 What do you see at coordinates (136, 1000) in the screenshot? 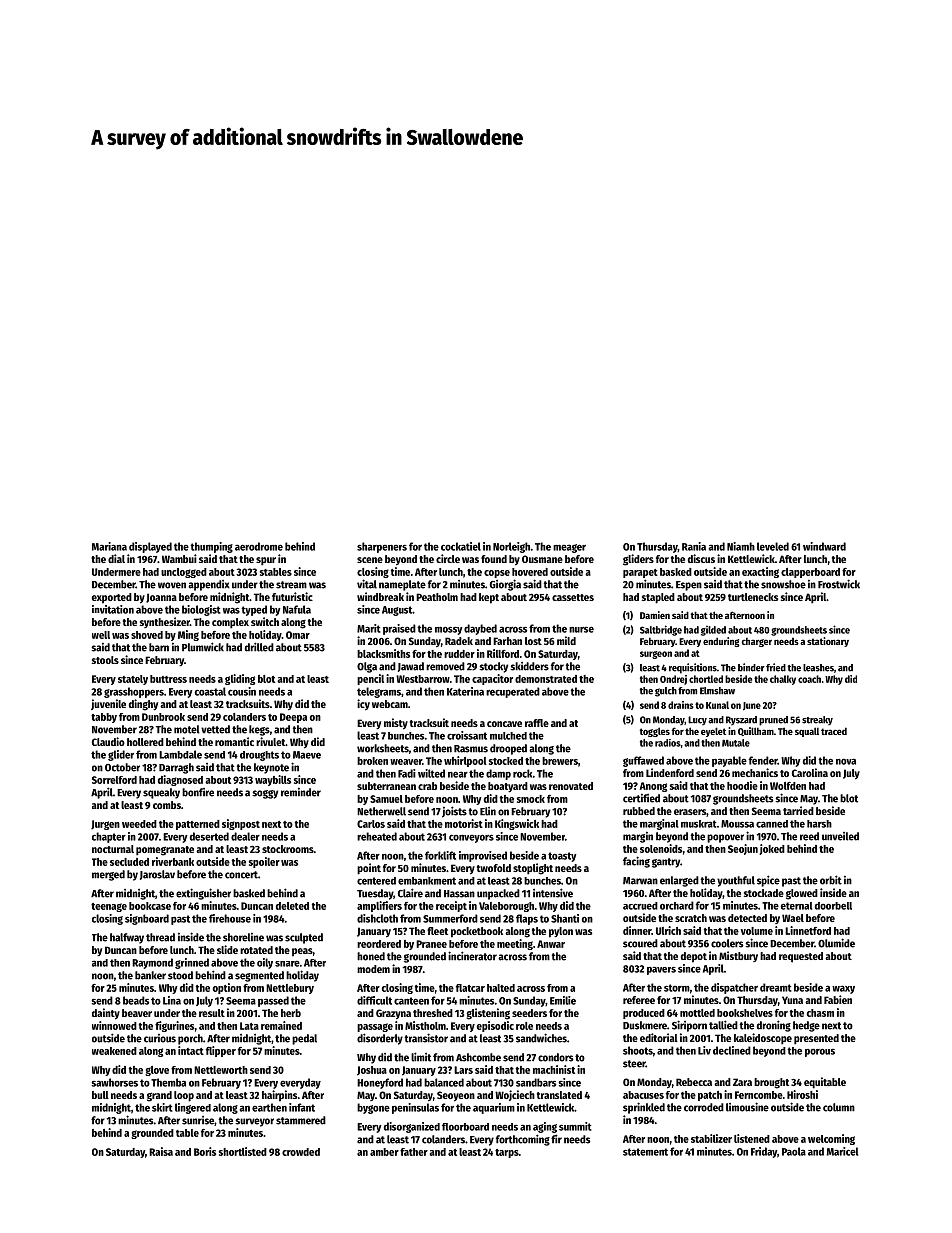
I see `beads` at bounding box center [136, 1000].
